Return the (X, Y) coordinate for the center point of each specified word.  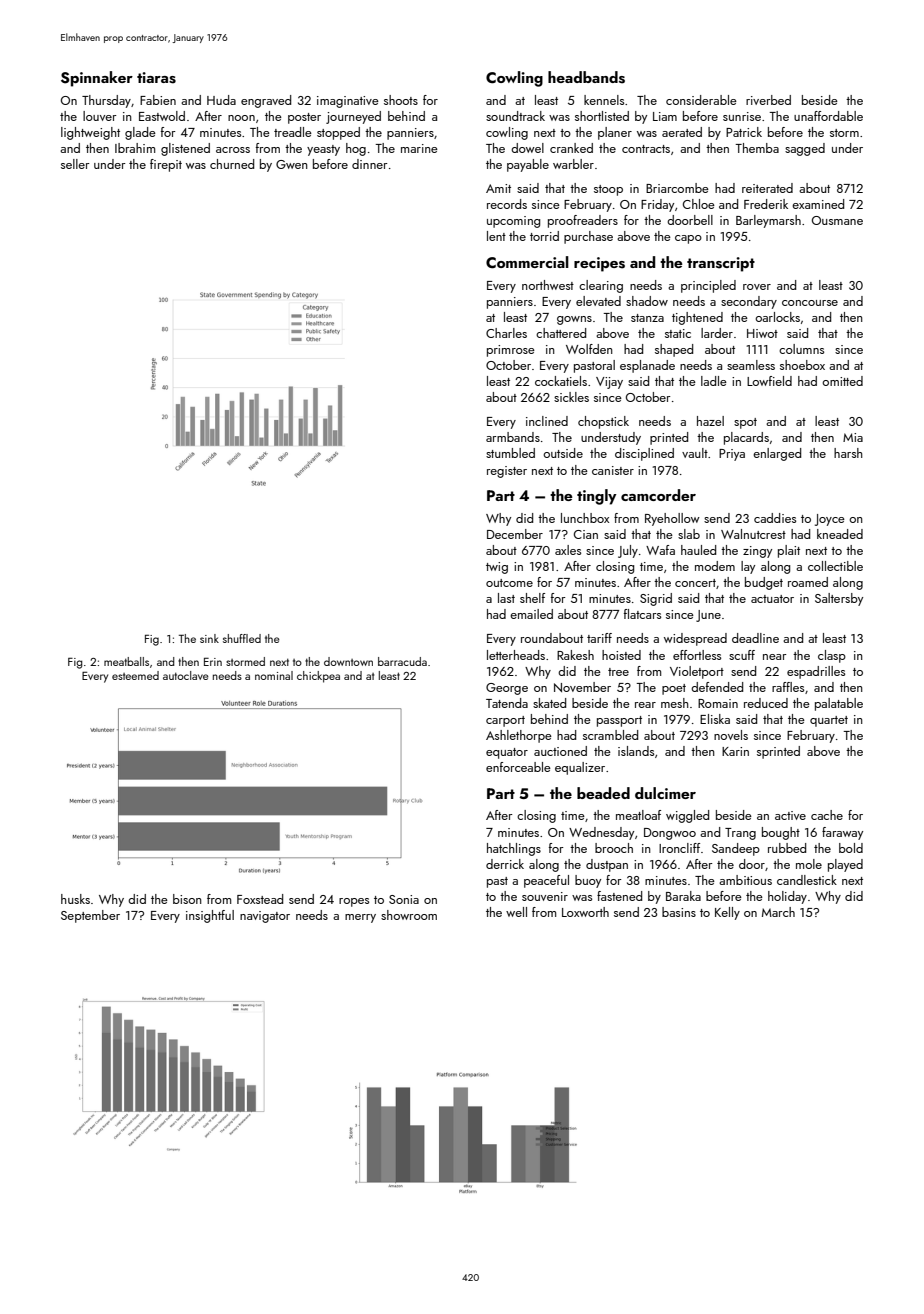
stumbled (510, 453)
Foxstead (260, 899)
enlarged (777, 454)
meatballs (126, 661)
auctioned (560, 751)
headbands (586, 77)
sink (209, 638)
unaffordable (828, 116)
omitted (842, 381)
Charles (506, 333)
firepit (166, 165)
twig (497, 568)
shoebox (802, 365)
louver (99, 116)
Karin (735, 751)
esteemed (135, 675)
